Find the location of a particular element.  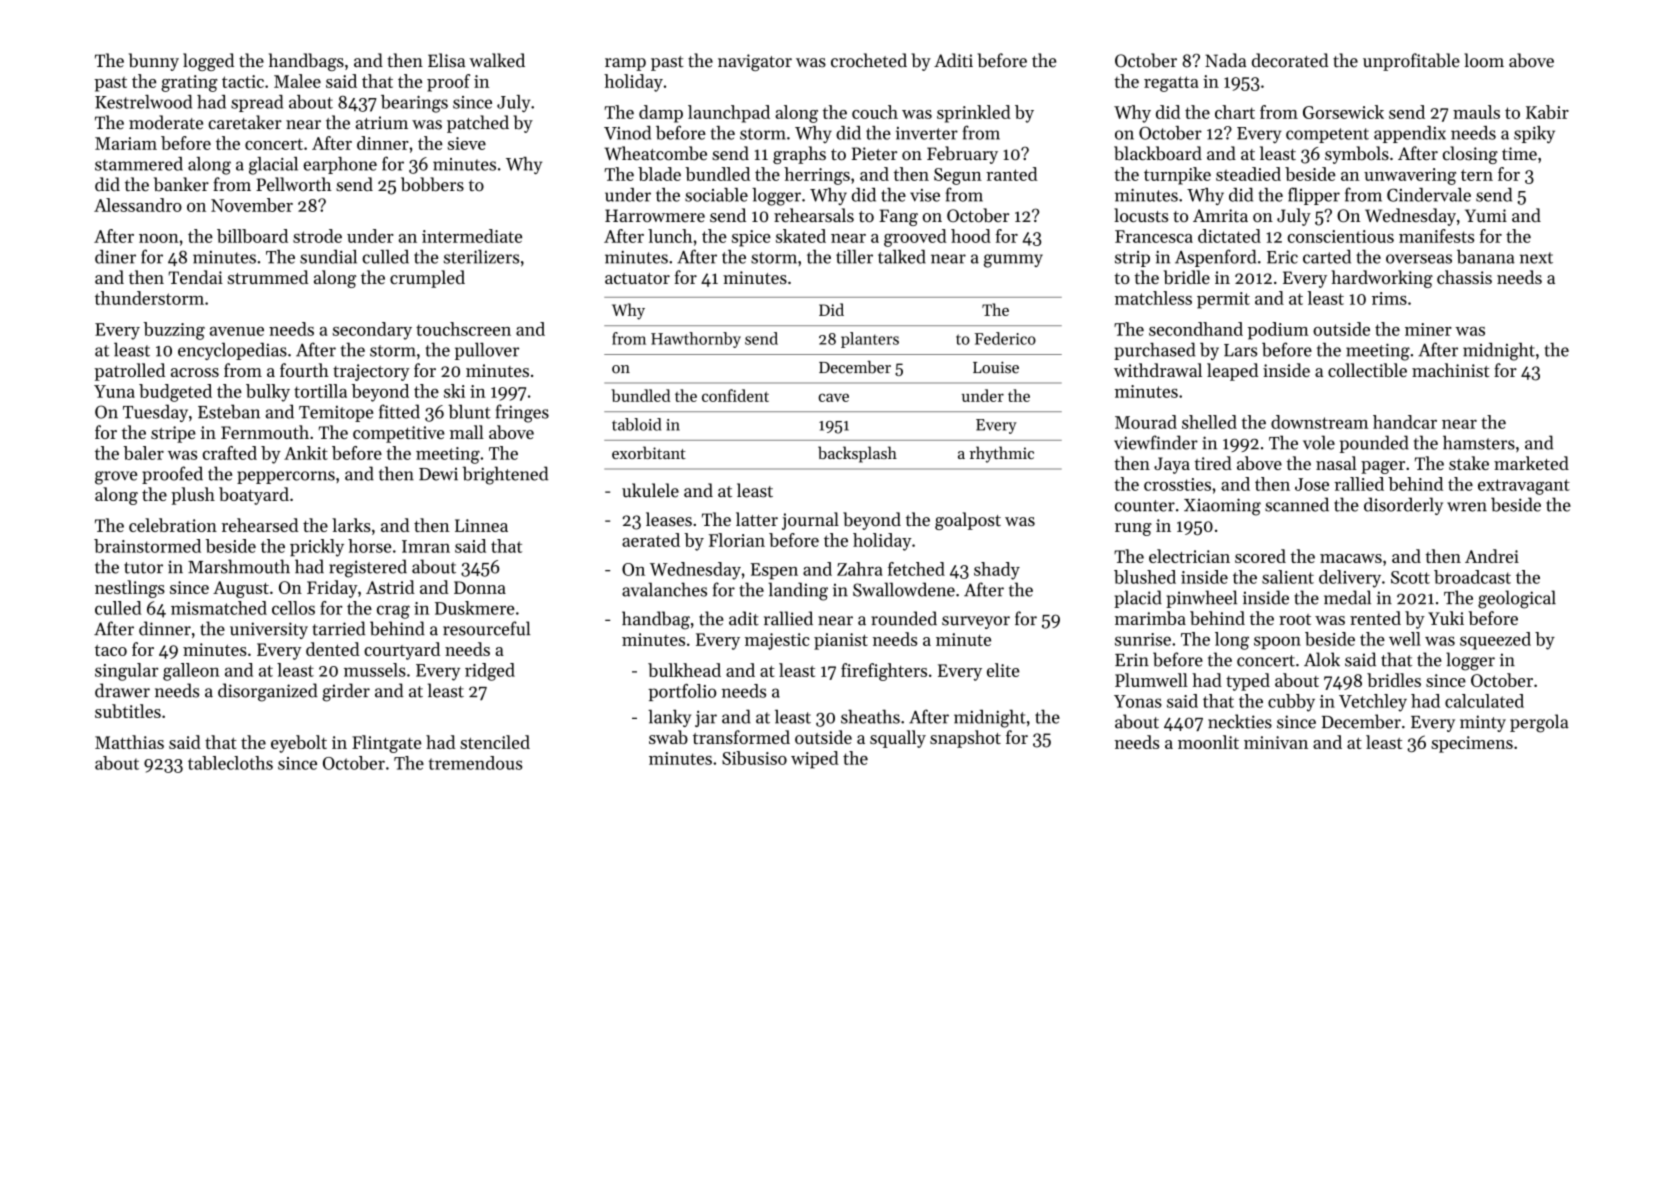

bulkhead is located at coordinates (684, 670).
